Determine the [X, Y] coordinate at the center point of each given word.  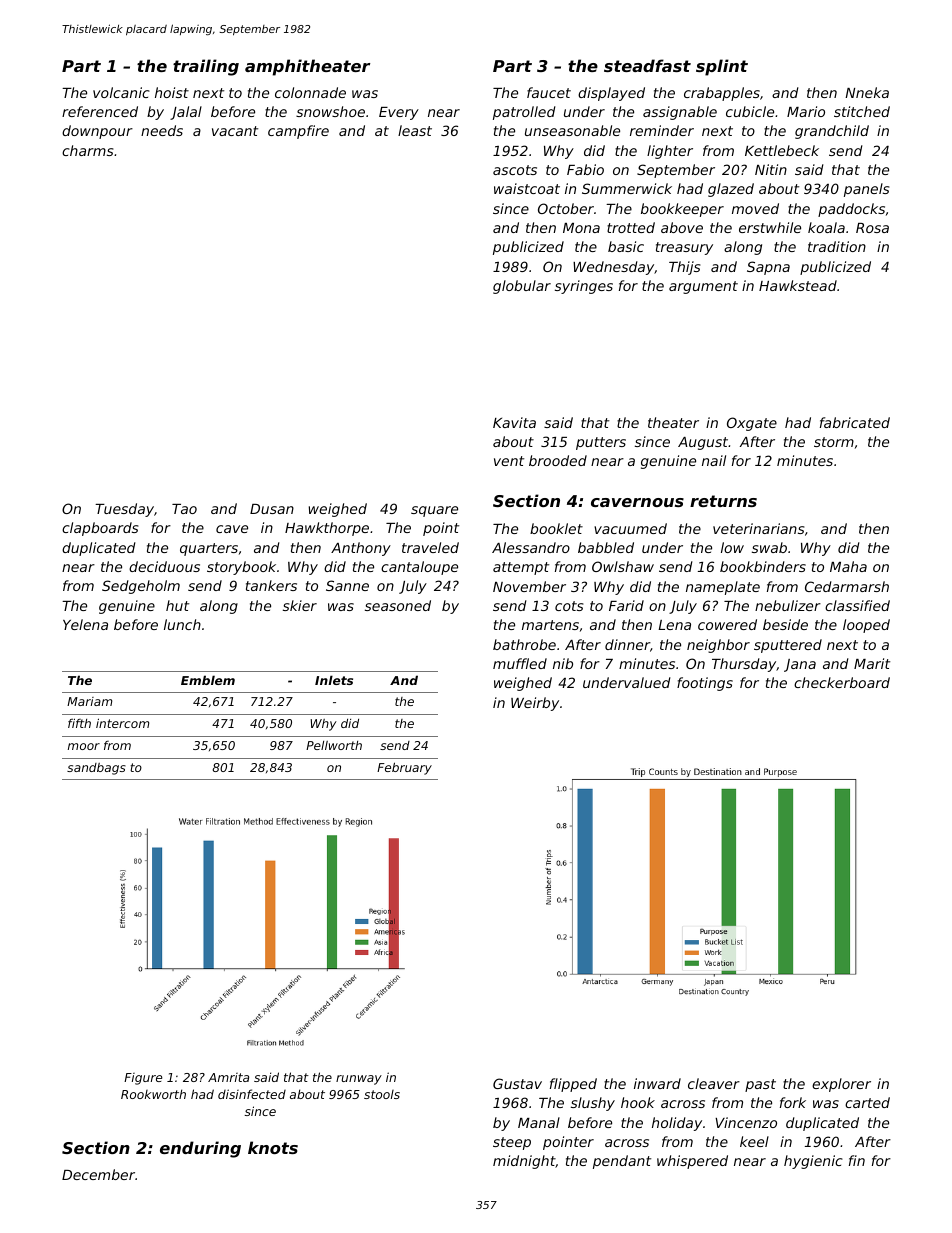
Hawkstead [798, 285]
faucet [549, 92]
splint [722, 67]
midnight [524, 1162]
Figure [143, 1079]
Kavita [514, 422]
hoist [172, 92]
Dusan [272, 509]
